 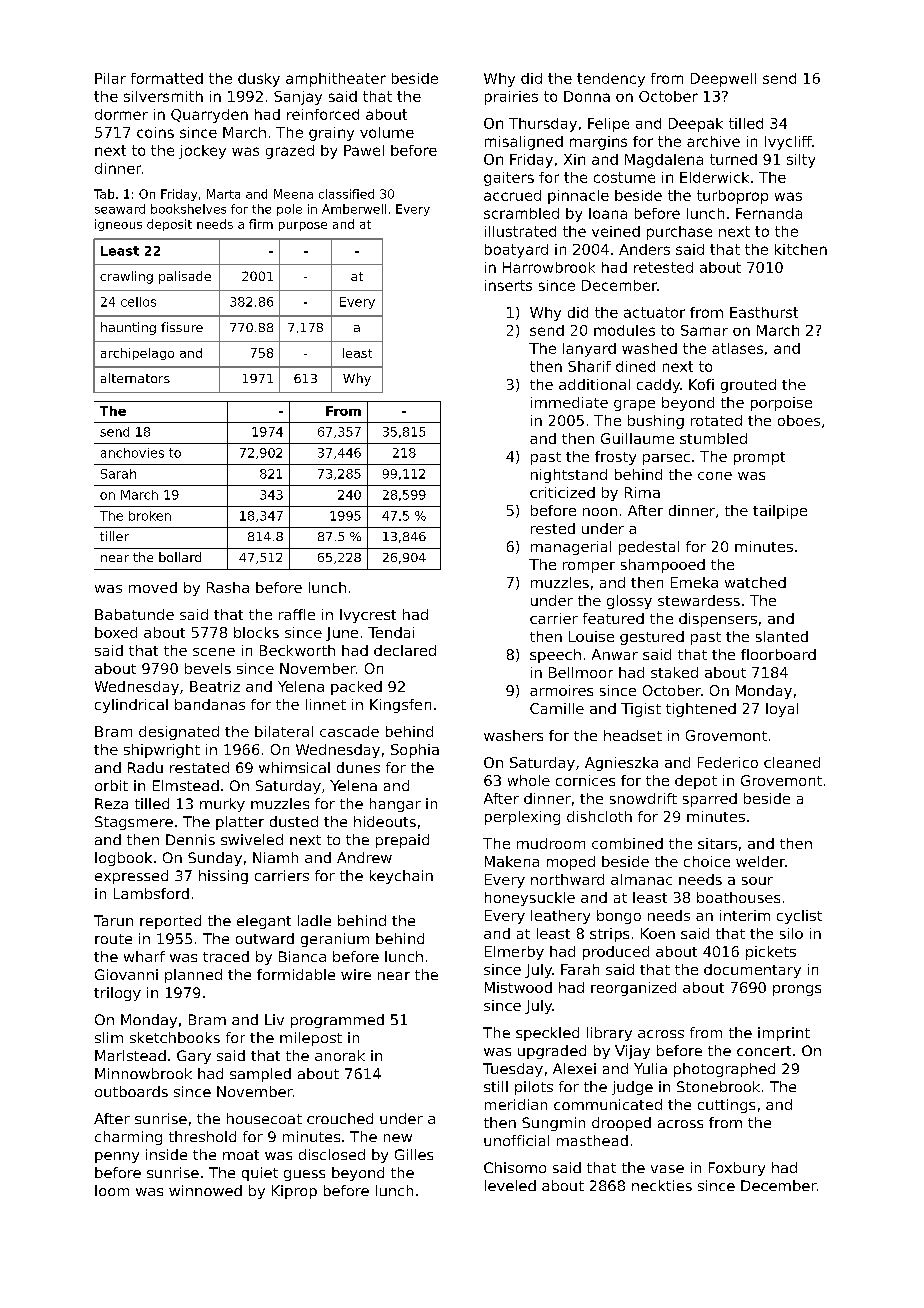 What do you see at coordinates (674, 672) in the screenshot?
I see `staked` at bounding box center [674, 672].
